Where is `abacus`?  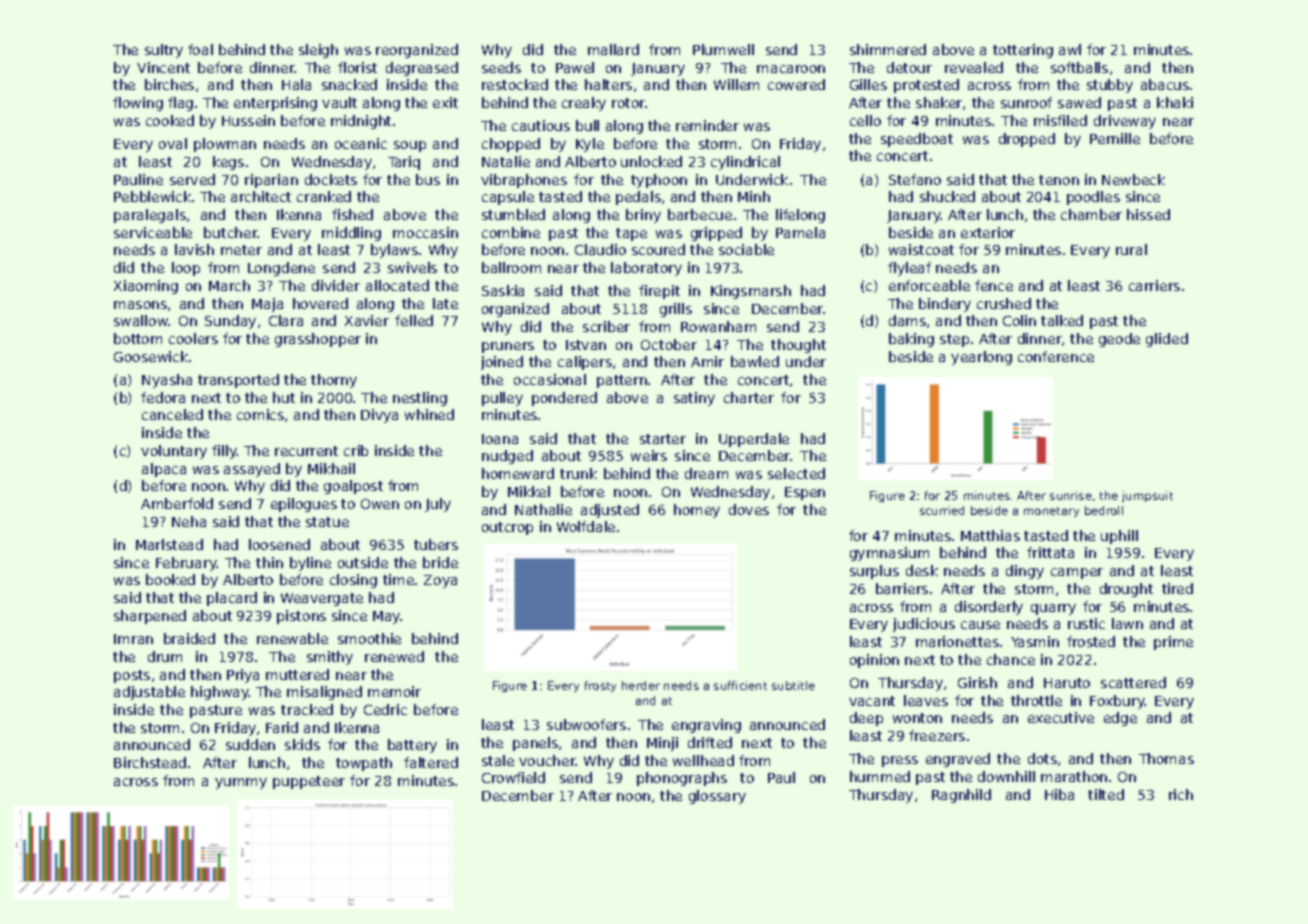
abacus is located at coordinates (1165, 84).
